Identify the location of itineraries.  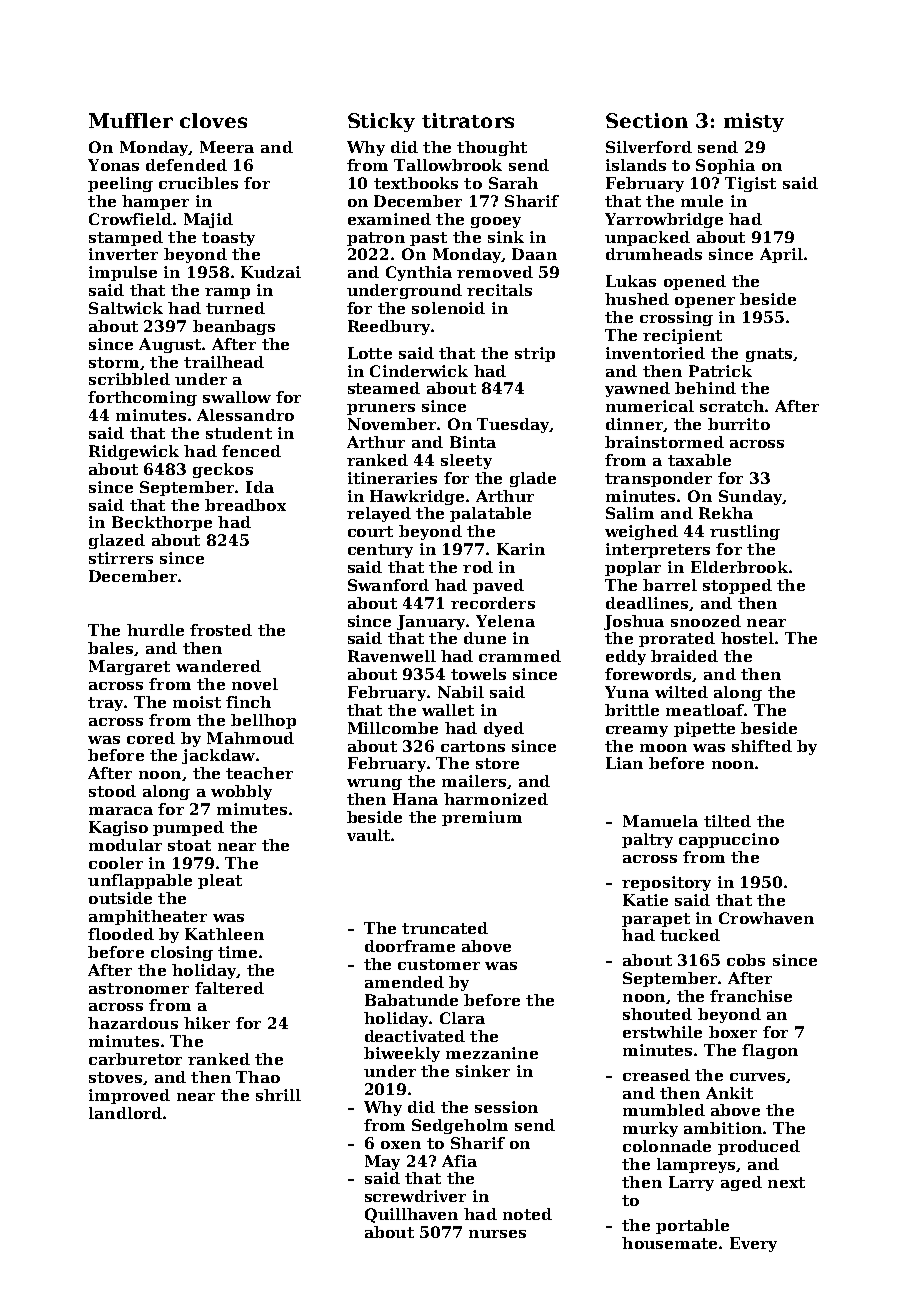
(392, 478).
